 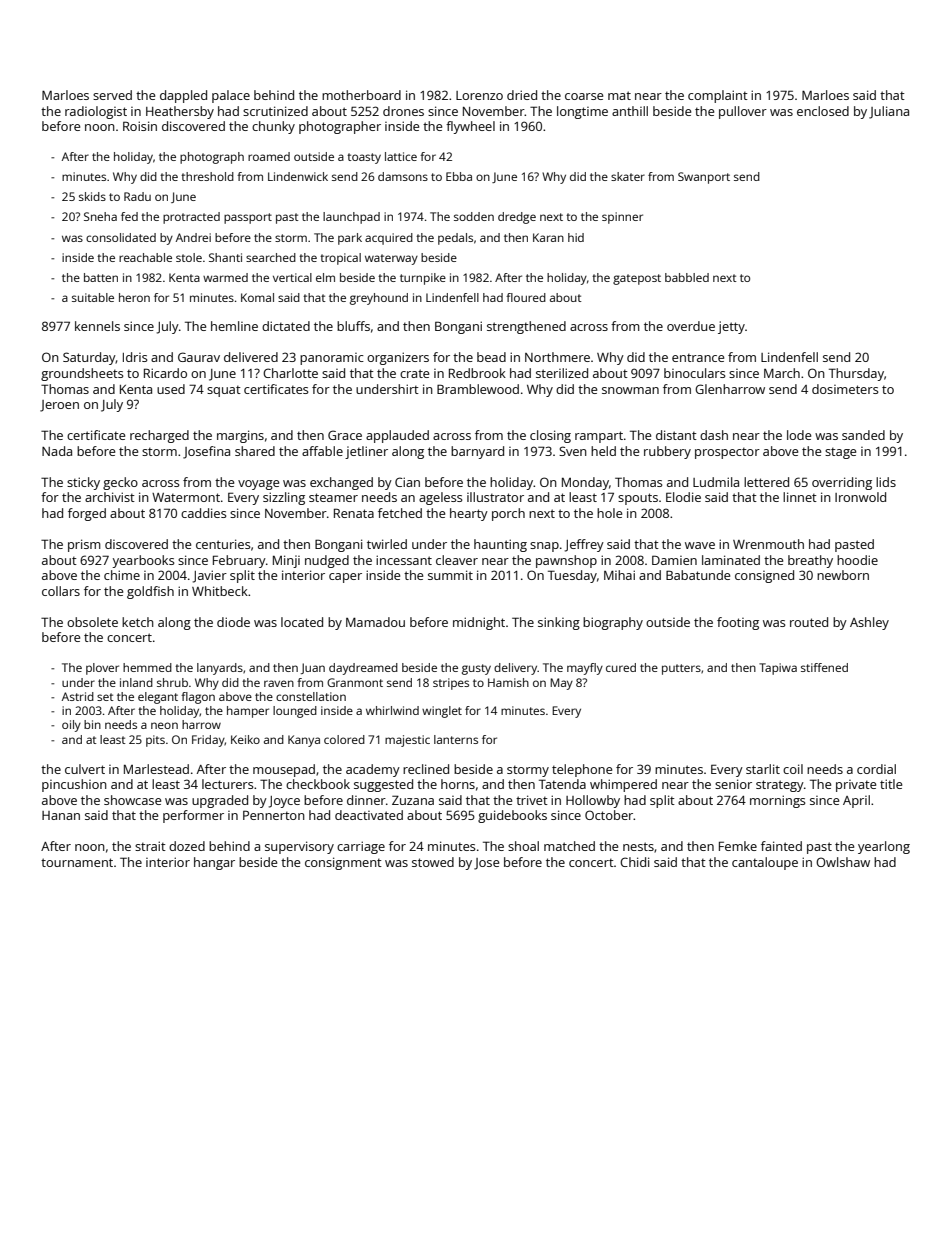 What do you see at coordinates (718, 96) in the screenshot?
I see `complaint` at bounding box center [718, 96].
